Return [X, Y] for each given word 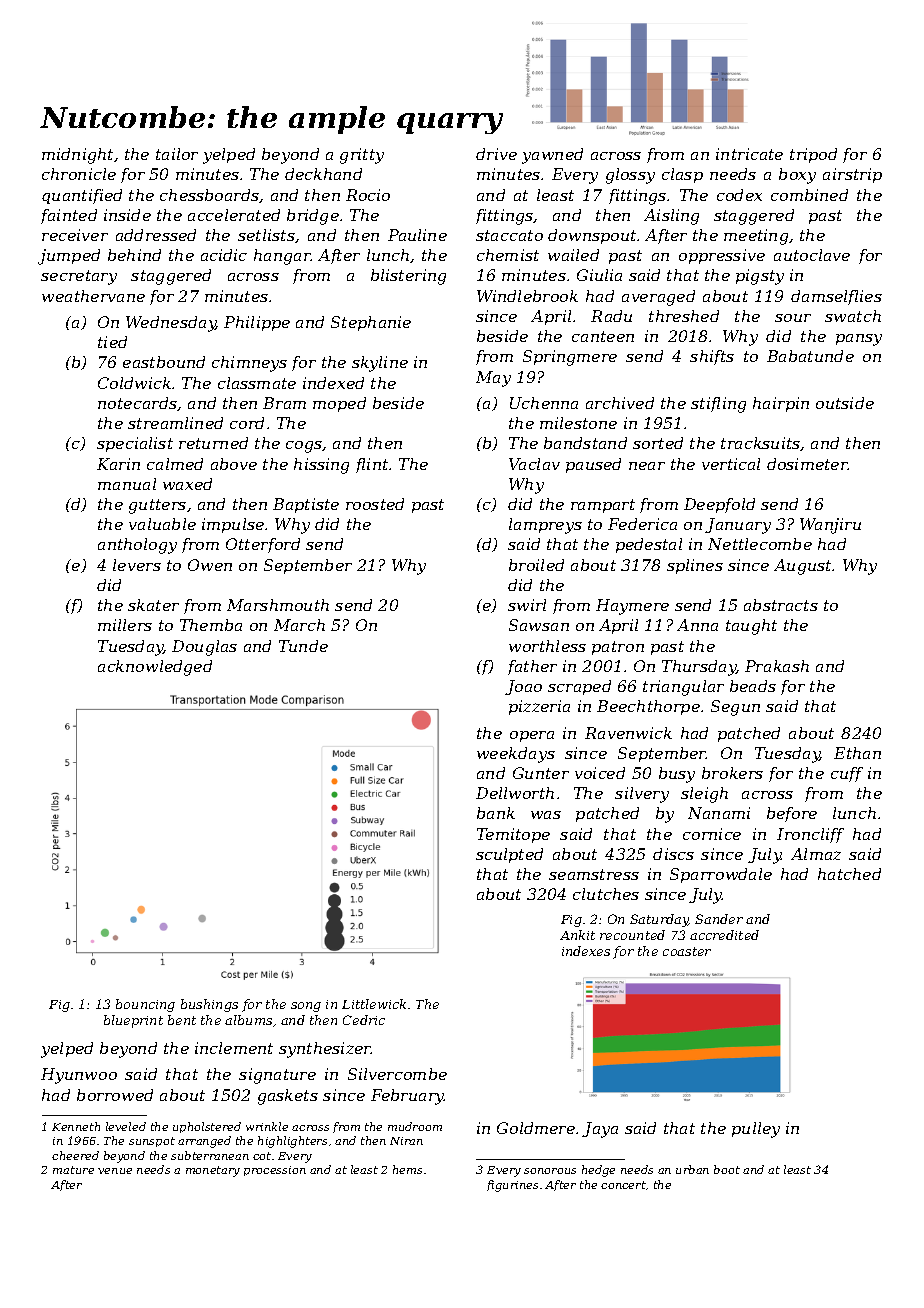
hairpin [781, 404]
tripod [813, 155]
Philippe [257, 323]
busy [677, 775]
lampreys [545, 526]
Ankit [577, 935]
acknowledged [155, 668]
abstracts [781, 605]
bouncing [145, 1005]
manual [127, 484]
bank [496, 813]
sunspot [152, 1142]
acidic [224, 255]
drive [496, 154]
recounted [632, 935]
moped [339, 404]
